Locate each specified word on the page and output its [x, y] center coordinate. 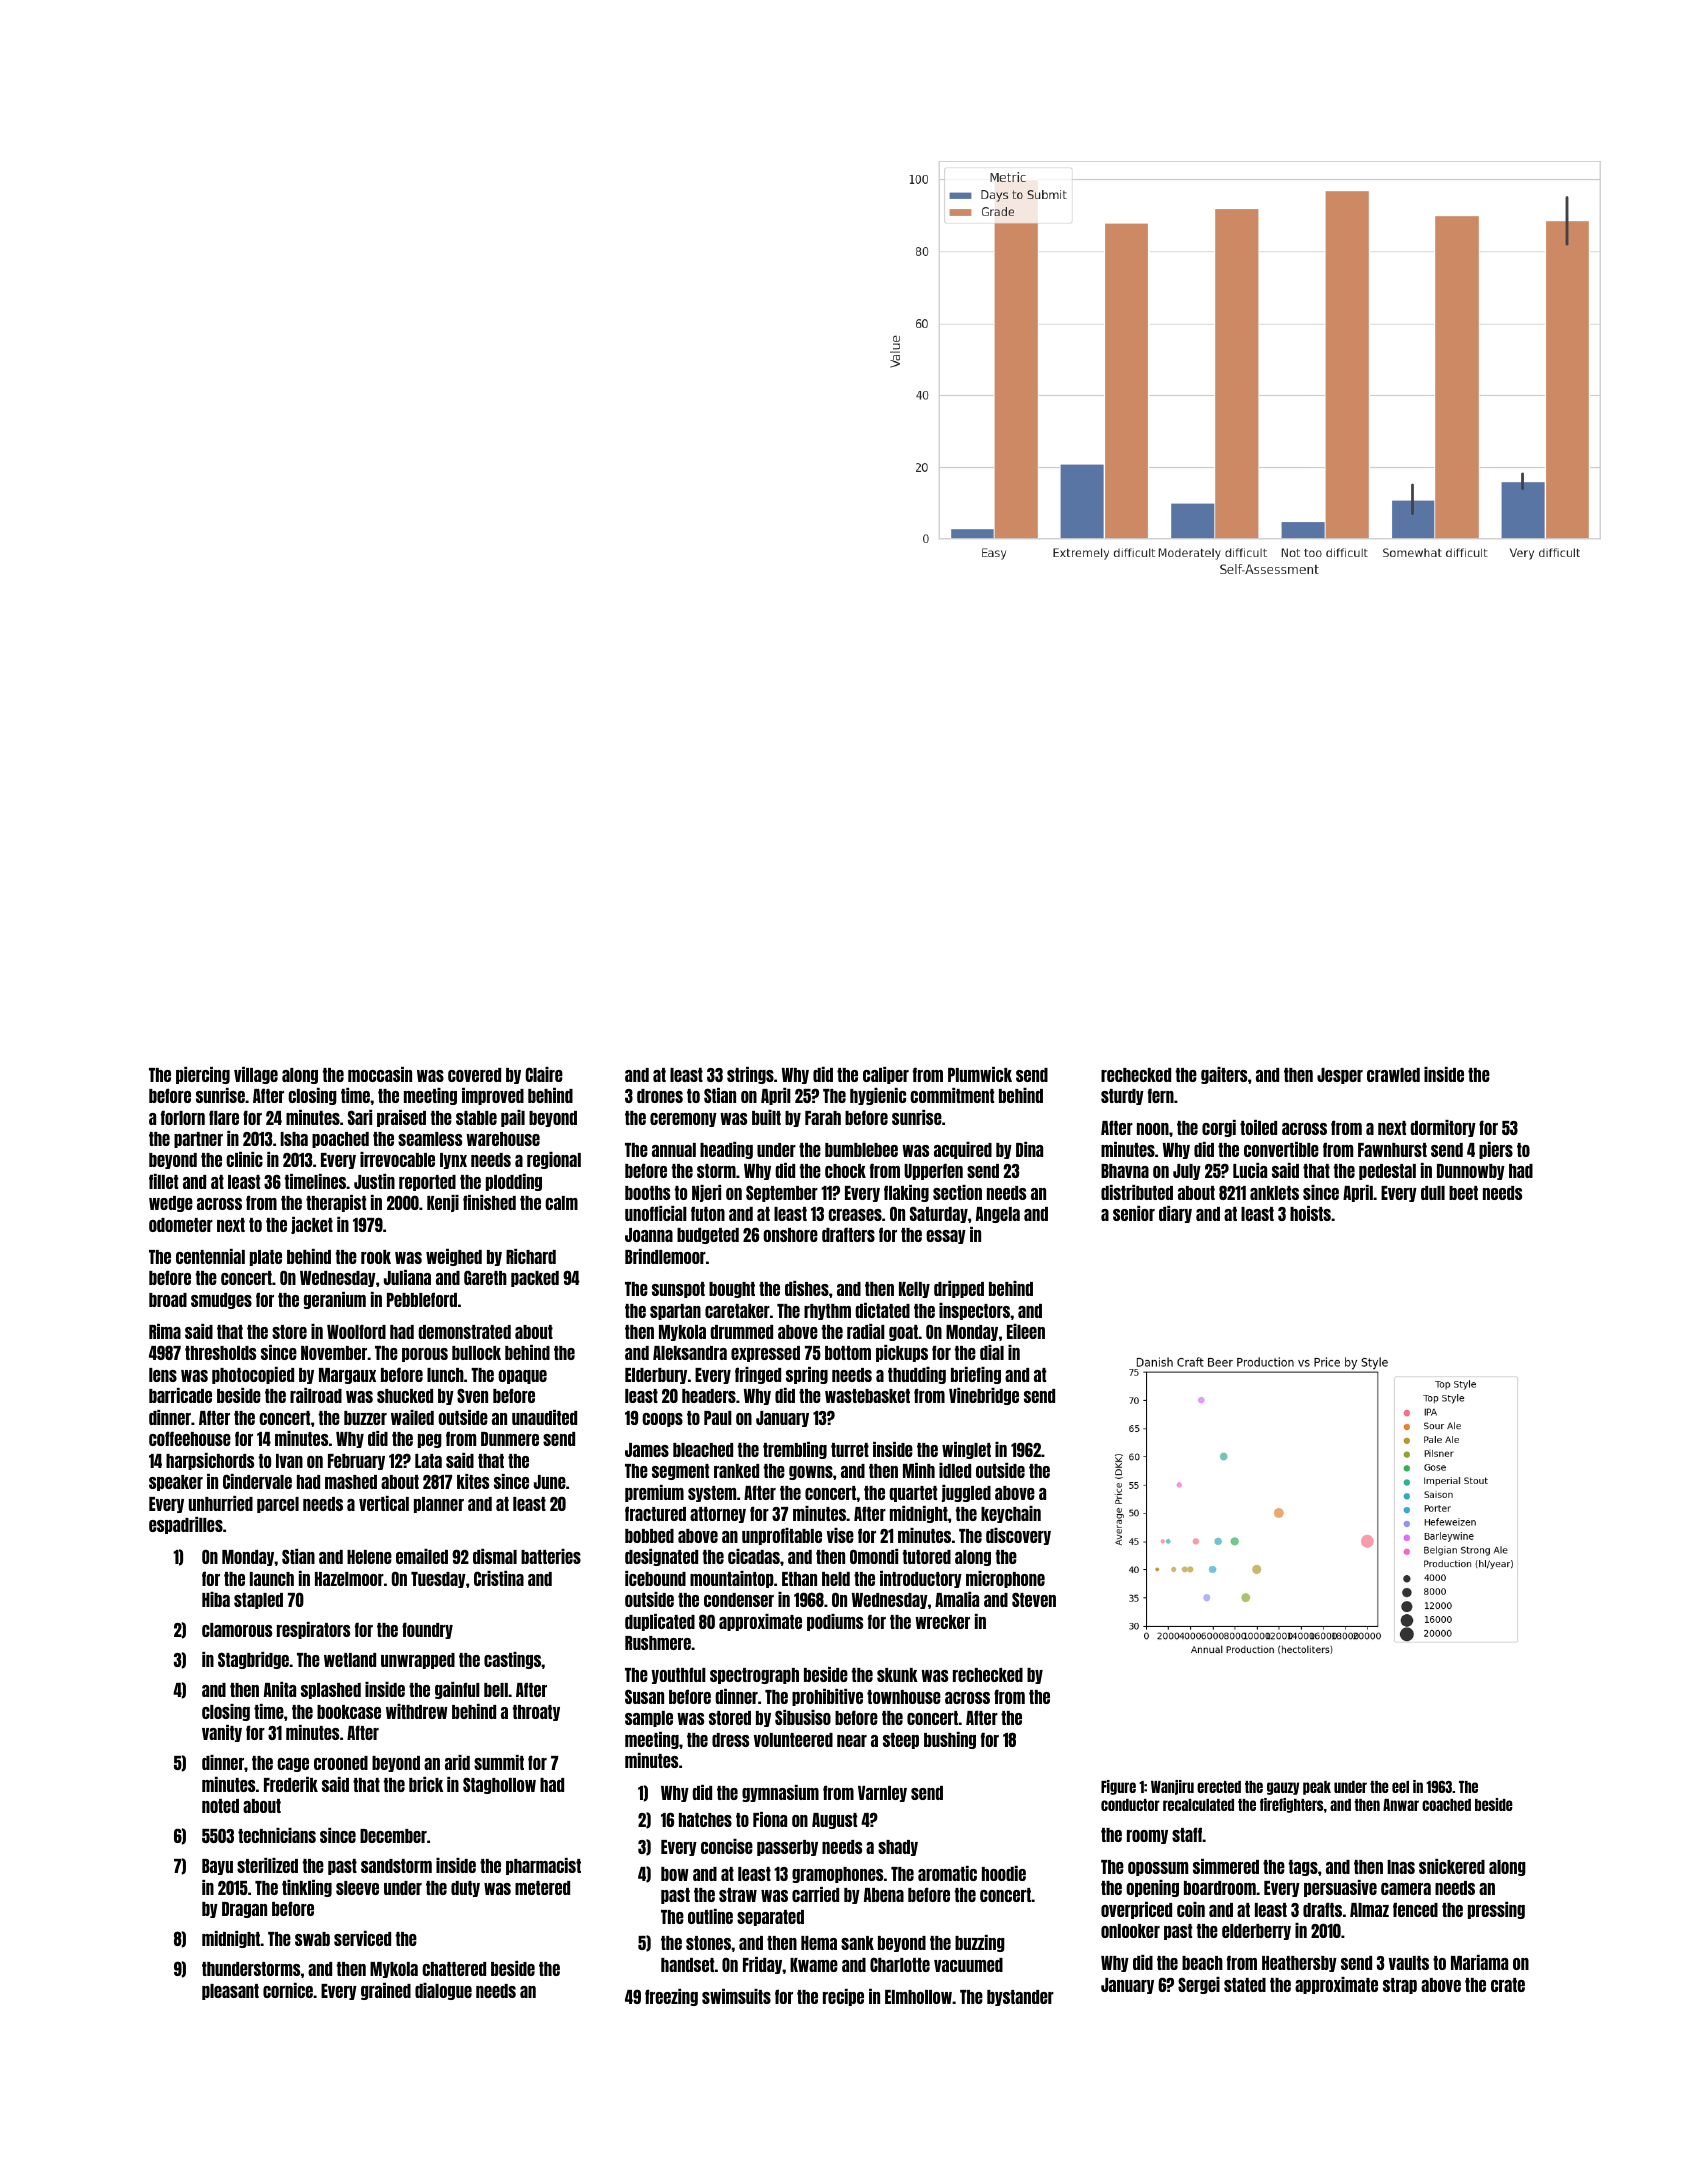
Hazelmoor [349, 1579]
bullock [476, 1353]
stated [1245, 1985]
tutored [927, 1557]
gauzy [1283, 1788]
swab [312, 1939]
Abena [884, 1895]
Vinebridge [984, 1396]
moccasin [380, 1074]
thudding [917, 1375]
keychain [1011, 1514]
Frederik [291, 1784]
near [852, 1741]
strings [750, 1075]
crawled [1393, 1075]
